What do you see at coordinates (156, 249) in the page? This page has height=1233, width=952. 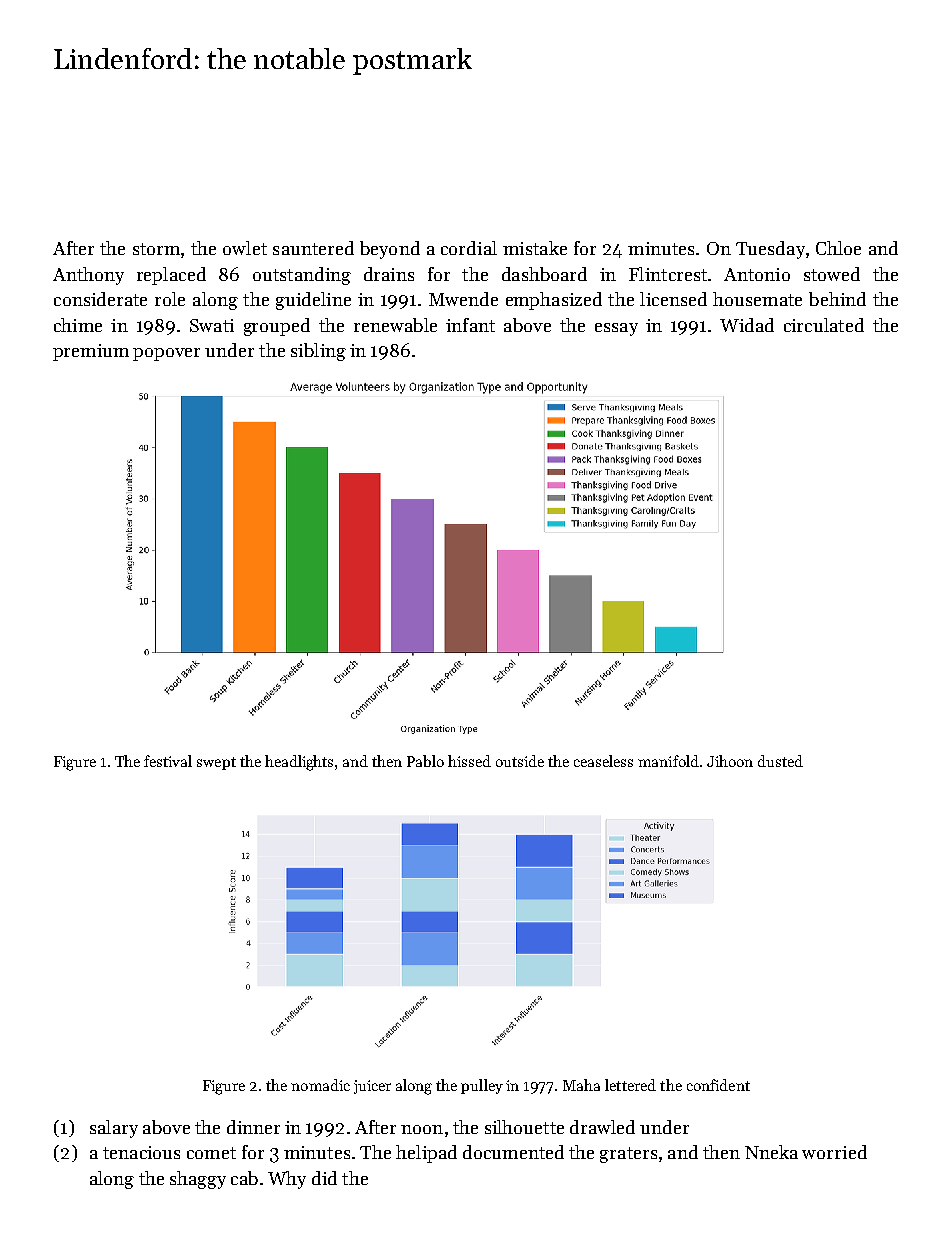 I see `storm` at bounding box center [156, 249].
